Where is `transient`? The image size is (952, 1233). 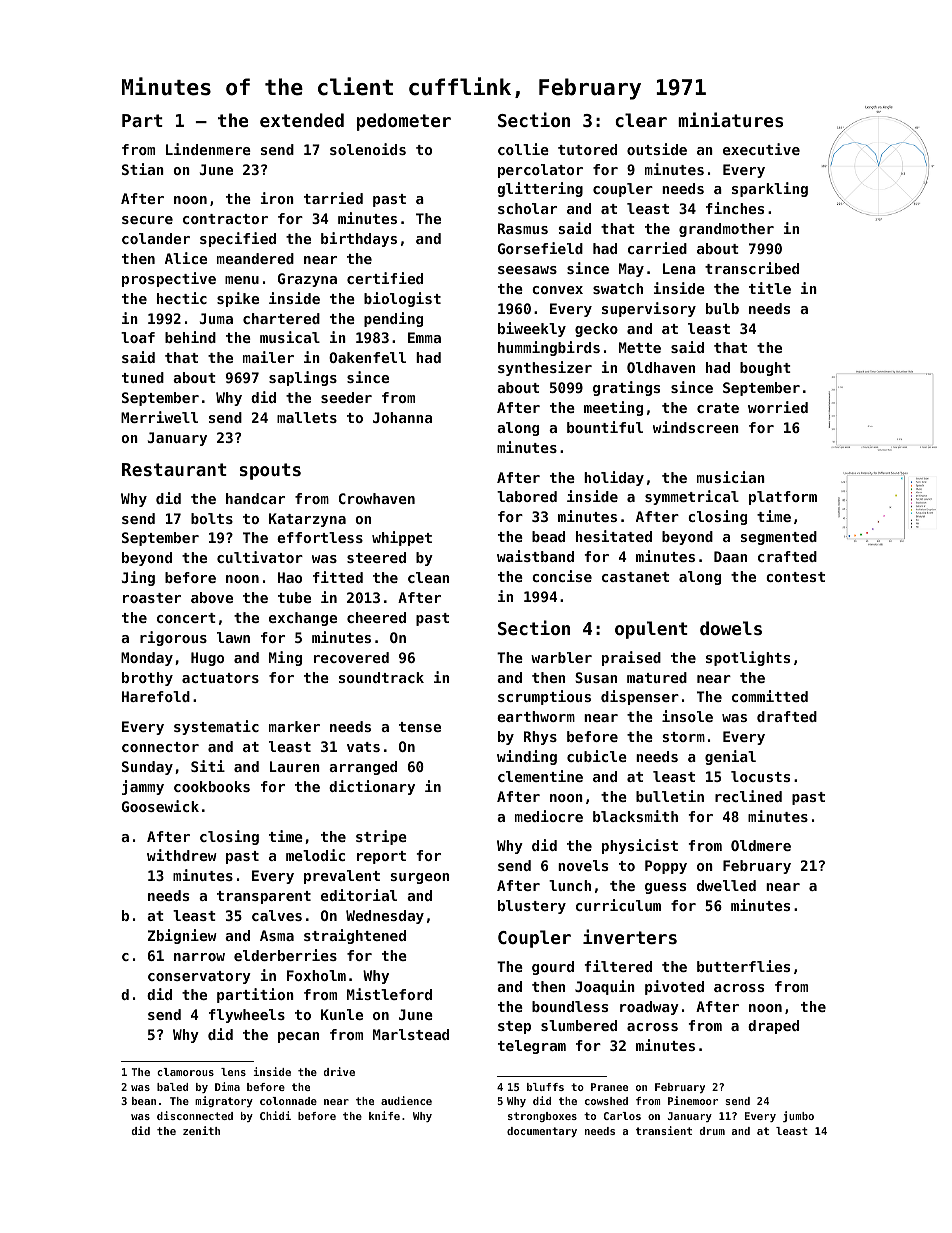 transient is located at coordinates (664, 1130).
